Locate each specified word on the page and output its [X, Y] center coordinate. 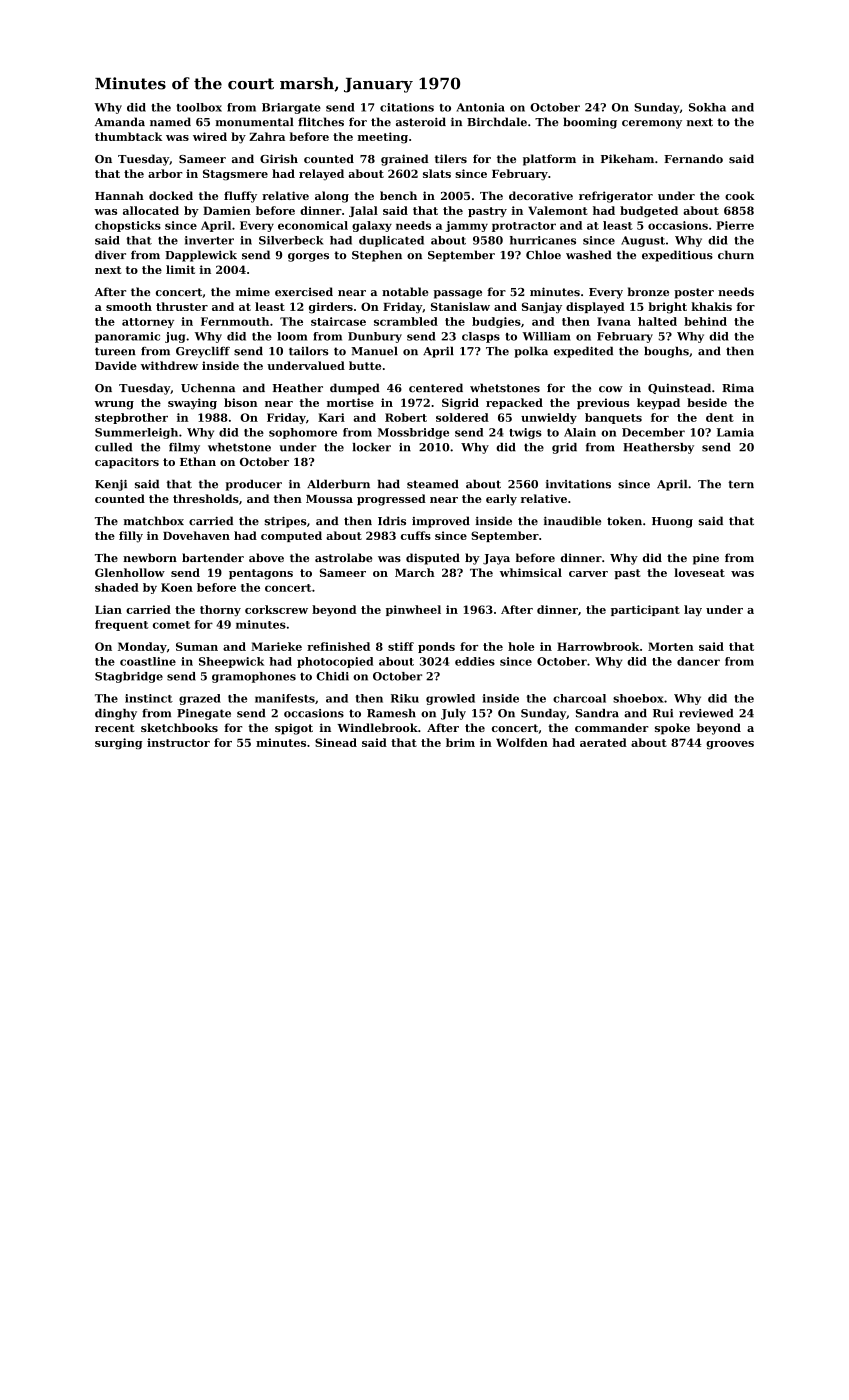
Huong [672, 522]
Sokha [707, 107]
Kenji [111, 485]
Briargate [291, 108]
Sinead [336, 742]
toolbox [199, 107]
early [501, 500]
